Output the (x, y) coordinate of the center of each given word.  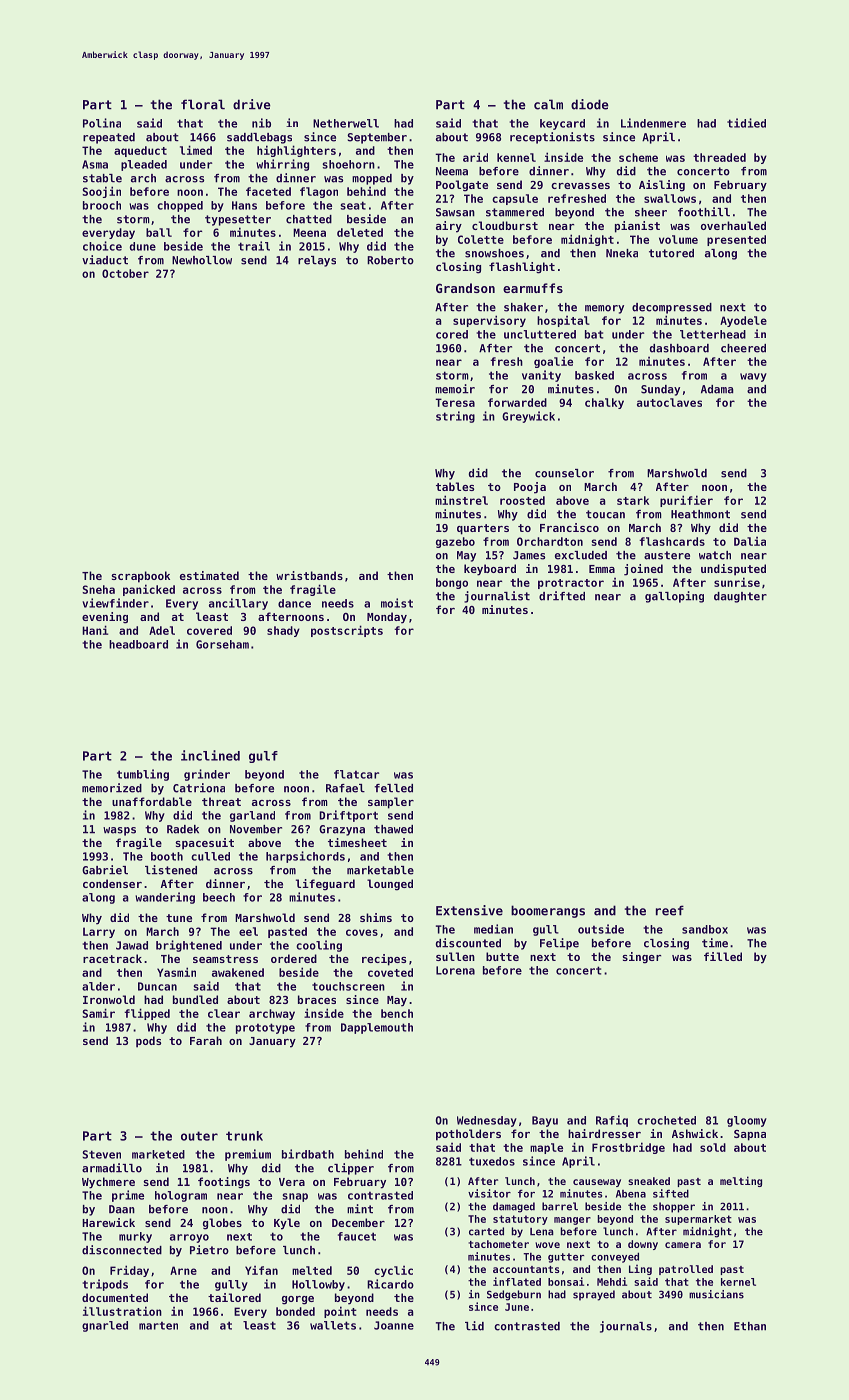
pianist (637, 227)
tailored (234, 1297)
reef (670, 910)
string (455, 417)
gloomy (747, 1121)
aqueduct (140, 151)
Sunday (660, 390)
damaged (514, 1207)
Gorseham (222, 644)
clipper (351, 1169)
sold (713, 1147)
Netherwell (346, 123)
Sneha (98, 589)
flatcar (356, 774)
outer (199, 1136)
